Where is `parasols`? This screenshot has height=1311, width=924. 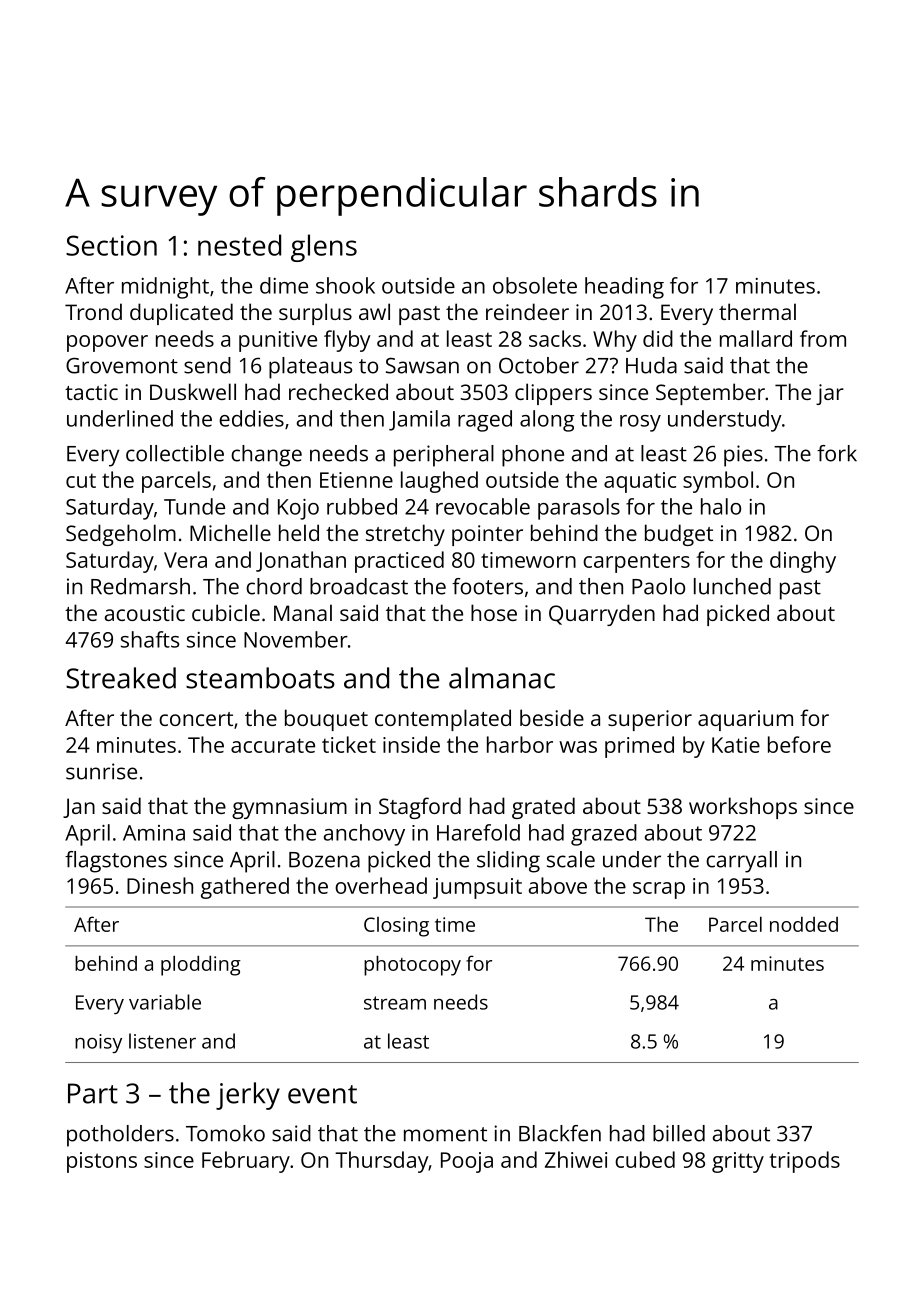 parasols is located at coordinates (579, 509).
